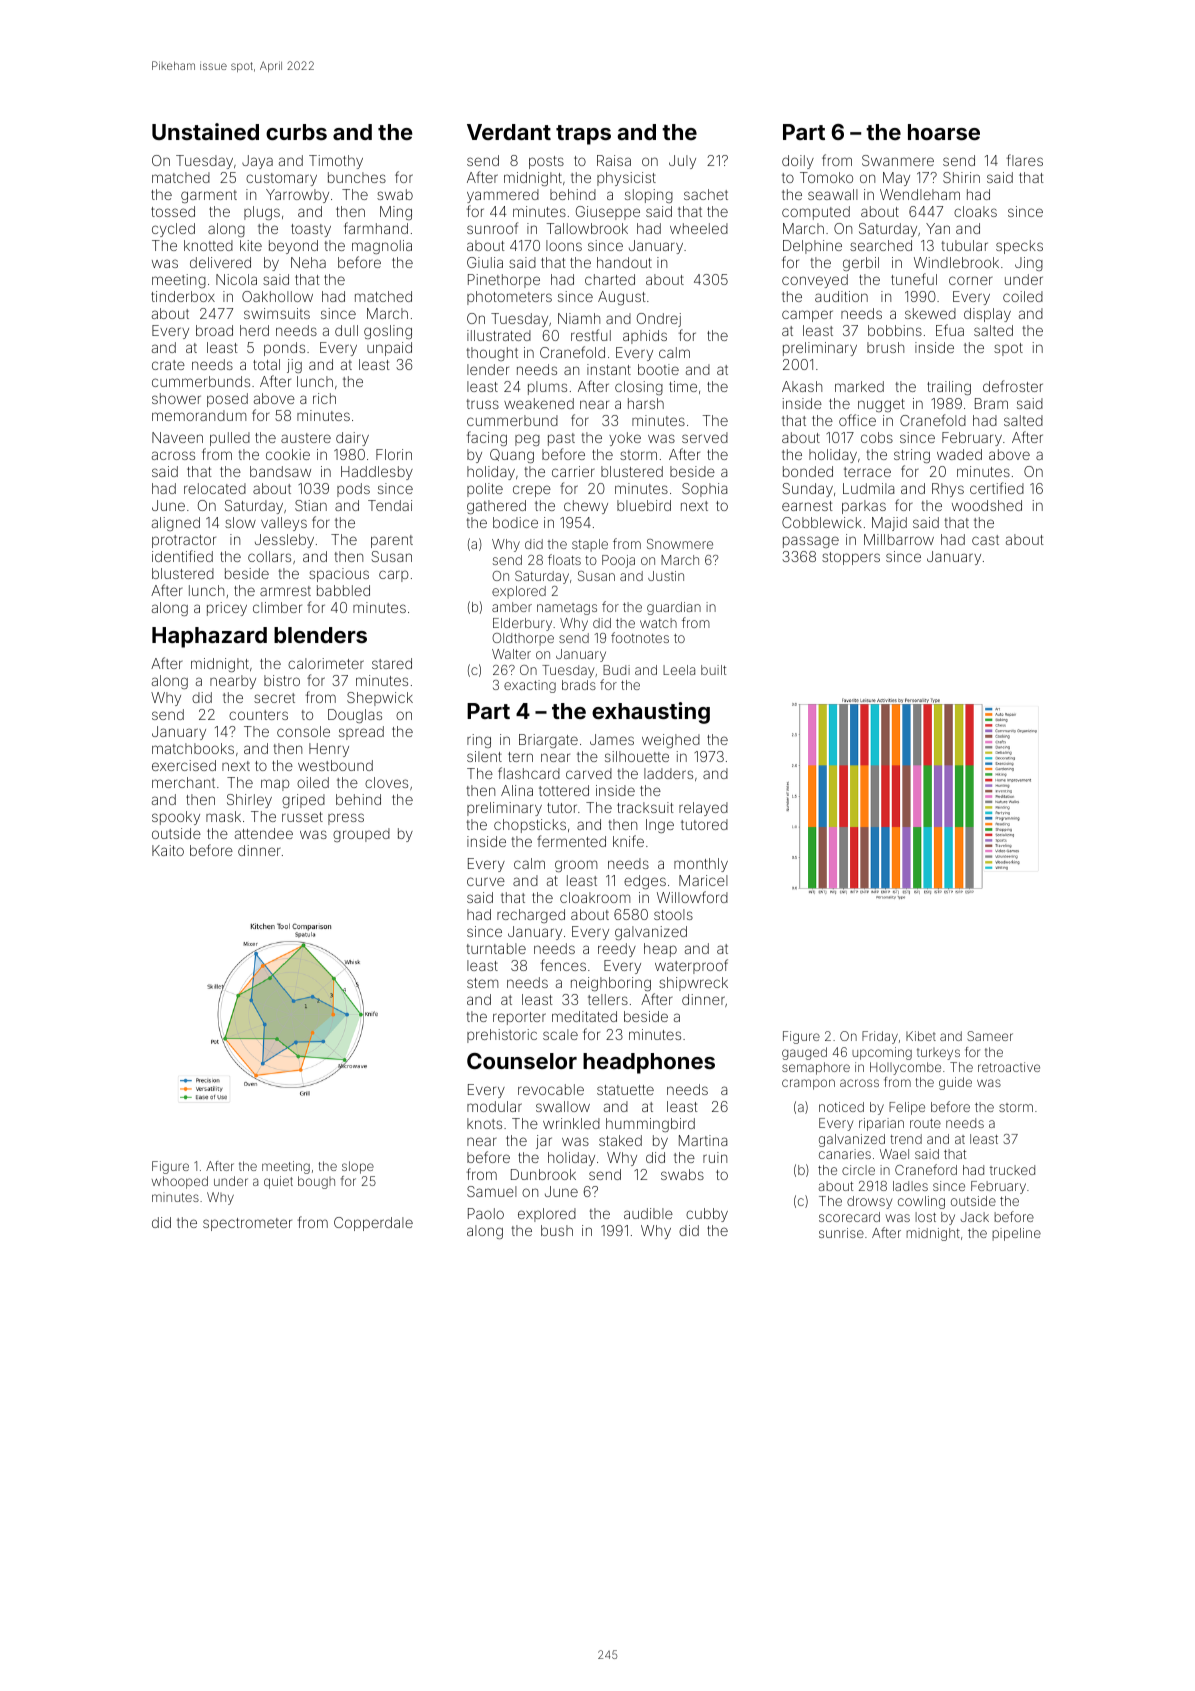 This document has width=1195, height=1691. Describe the element at coordinates (551, 1089) in the document. I see `revocable` at that location.
